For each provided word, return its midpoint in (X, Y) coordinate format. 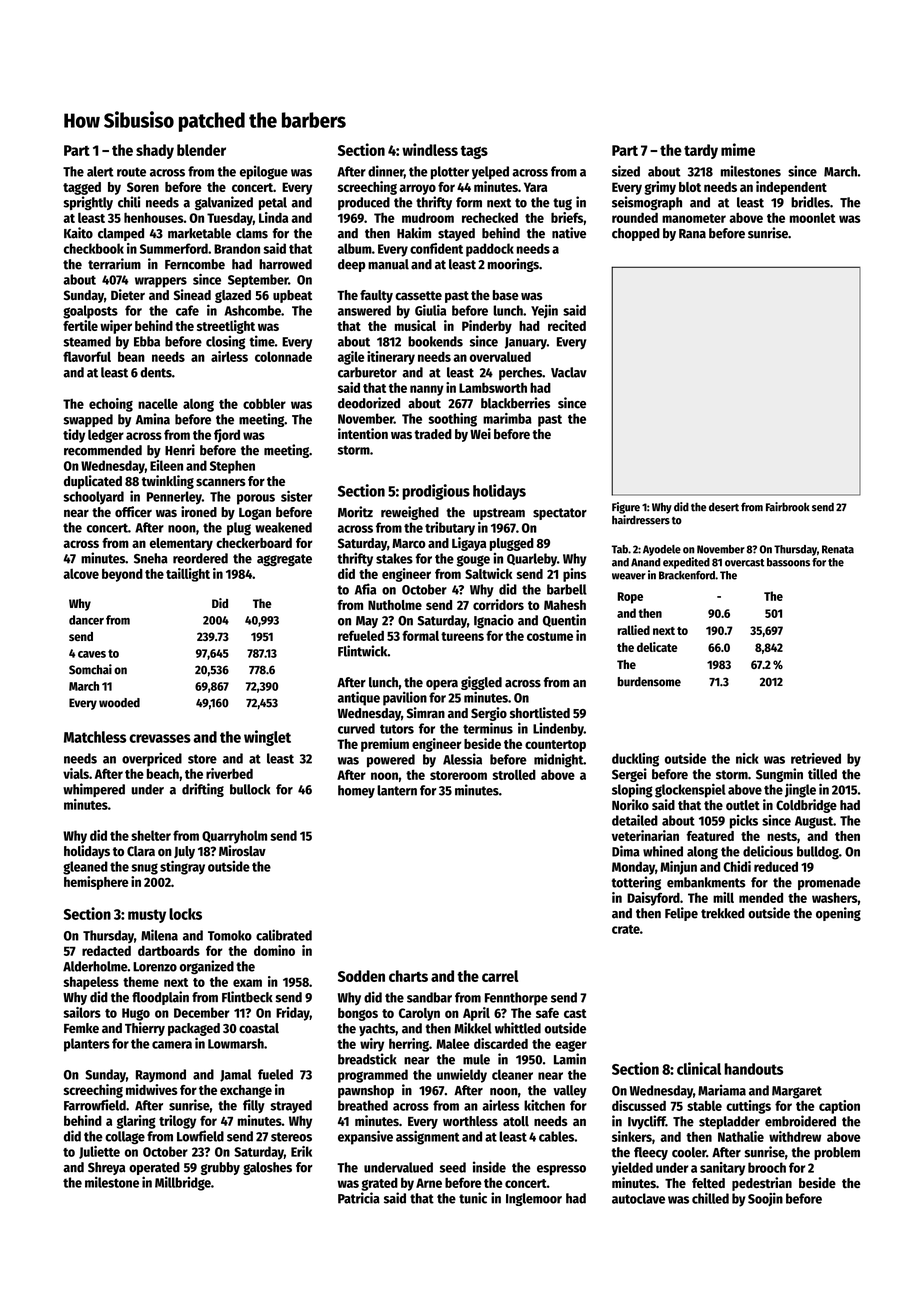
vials (76, 773)
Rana (692, 234)
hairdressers (641, 520)
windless (430, 149)
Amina (153, 419)
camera (172, 1045)
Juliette (99, 1152)
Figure (626, 508)
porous (256, 499)
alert (100, 171)
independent (791, 188)
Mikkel (473, 1028)
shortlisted (540, 713)
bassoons (788, 562)
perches (520, 373)
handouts (753, 1069)
